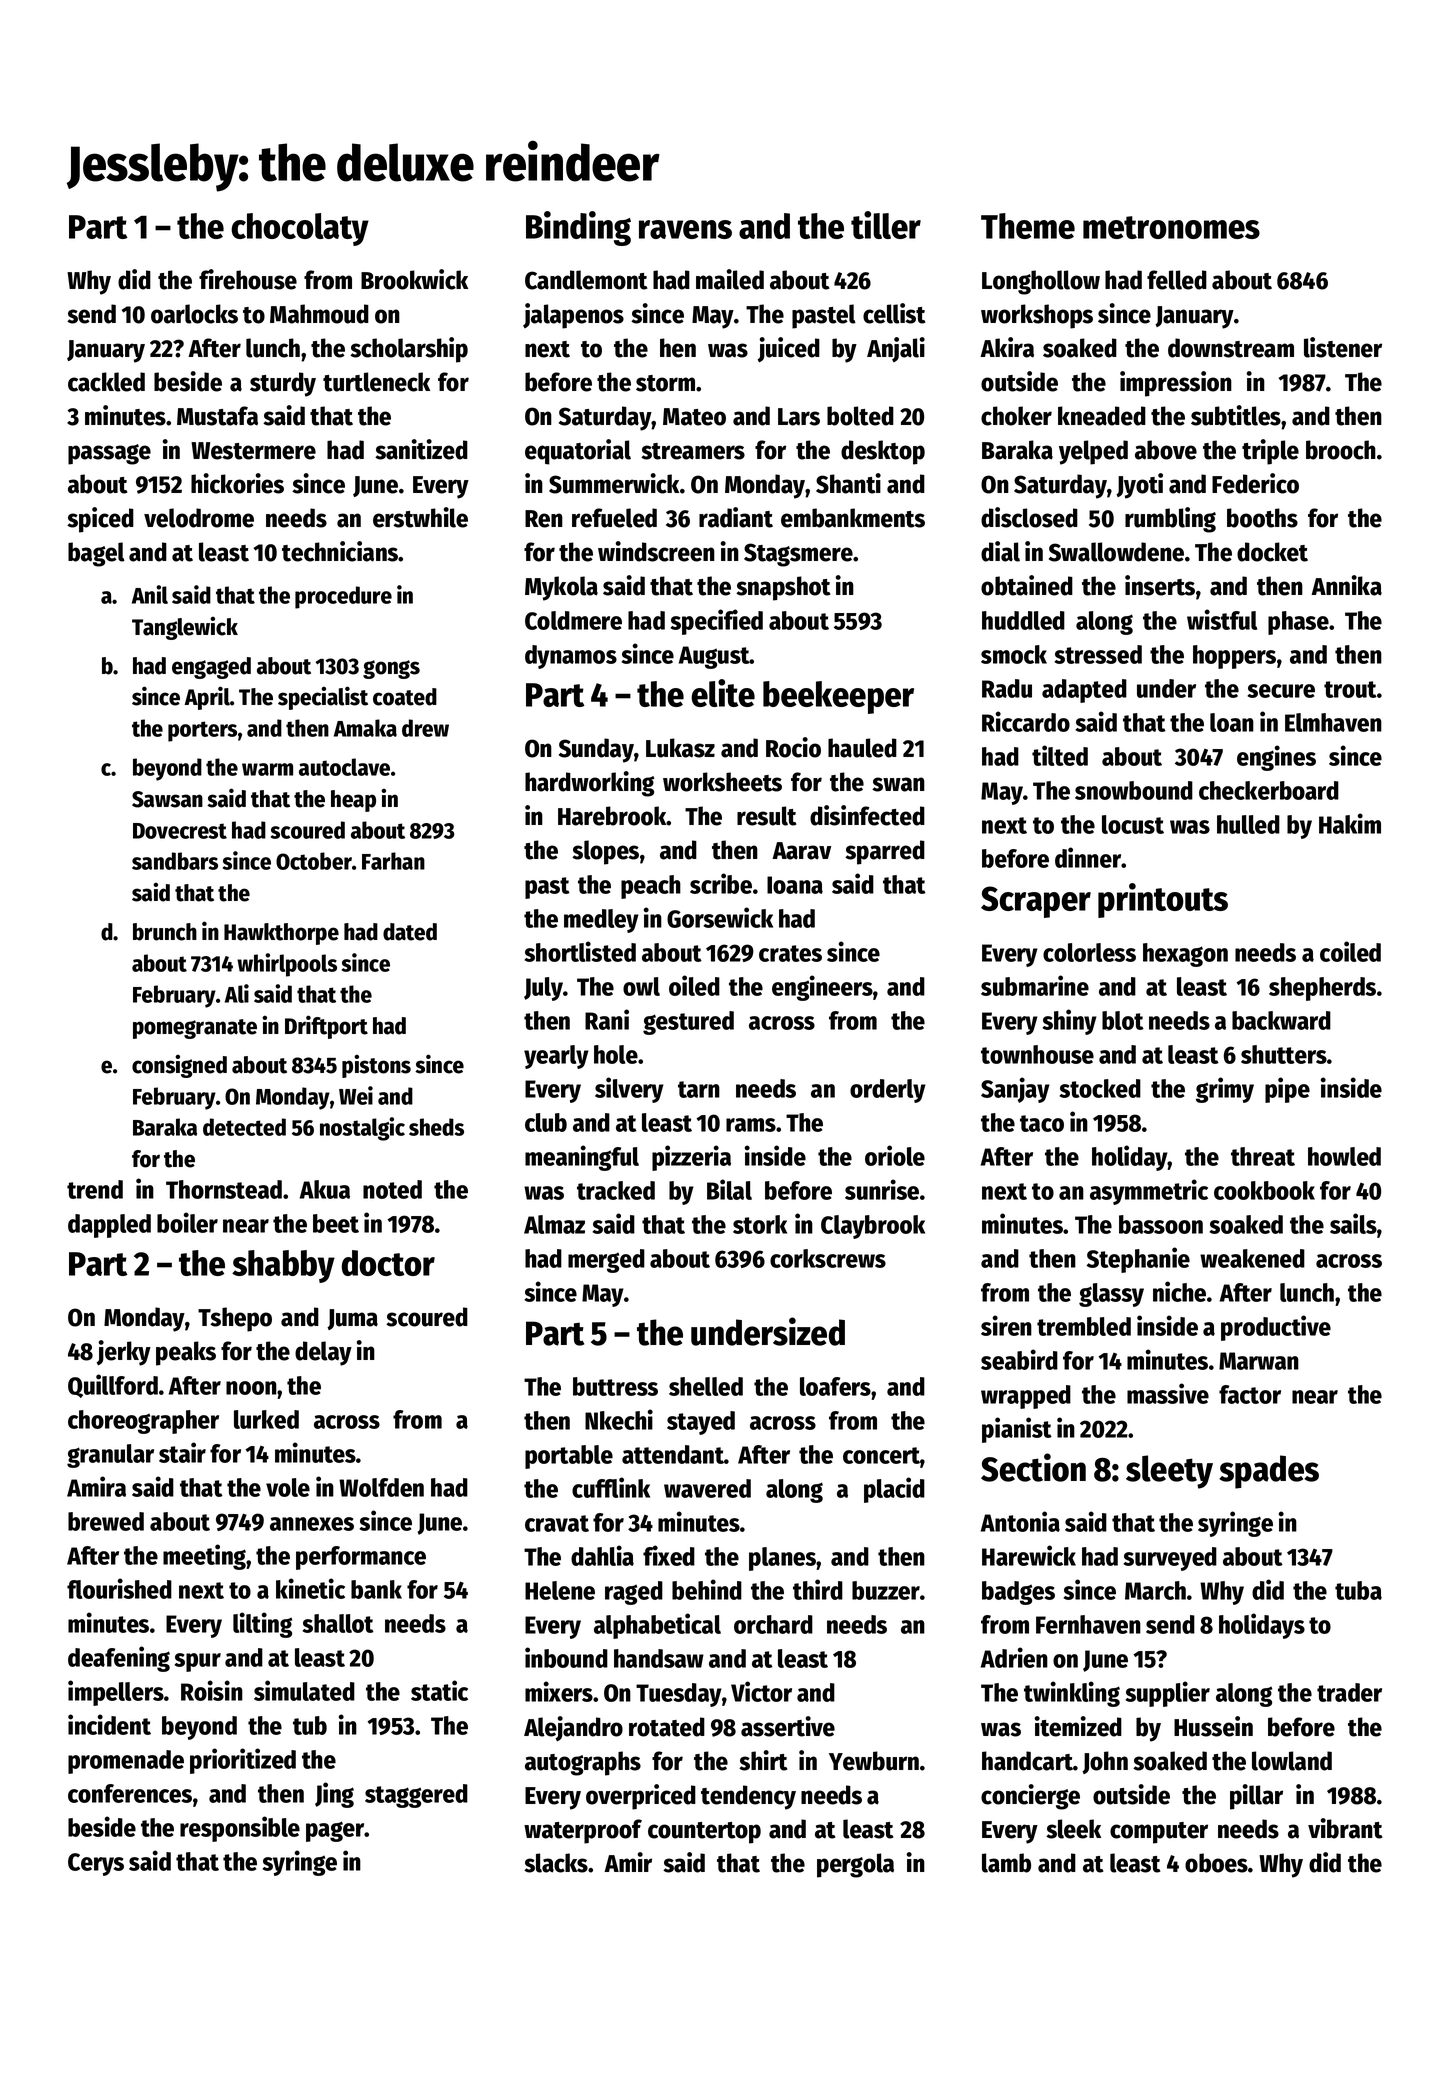  Describe the element at coordinates (822, 988) in the screenshot. I see `engineers` at that location.
